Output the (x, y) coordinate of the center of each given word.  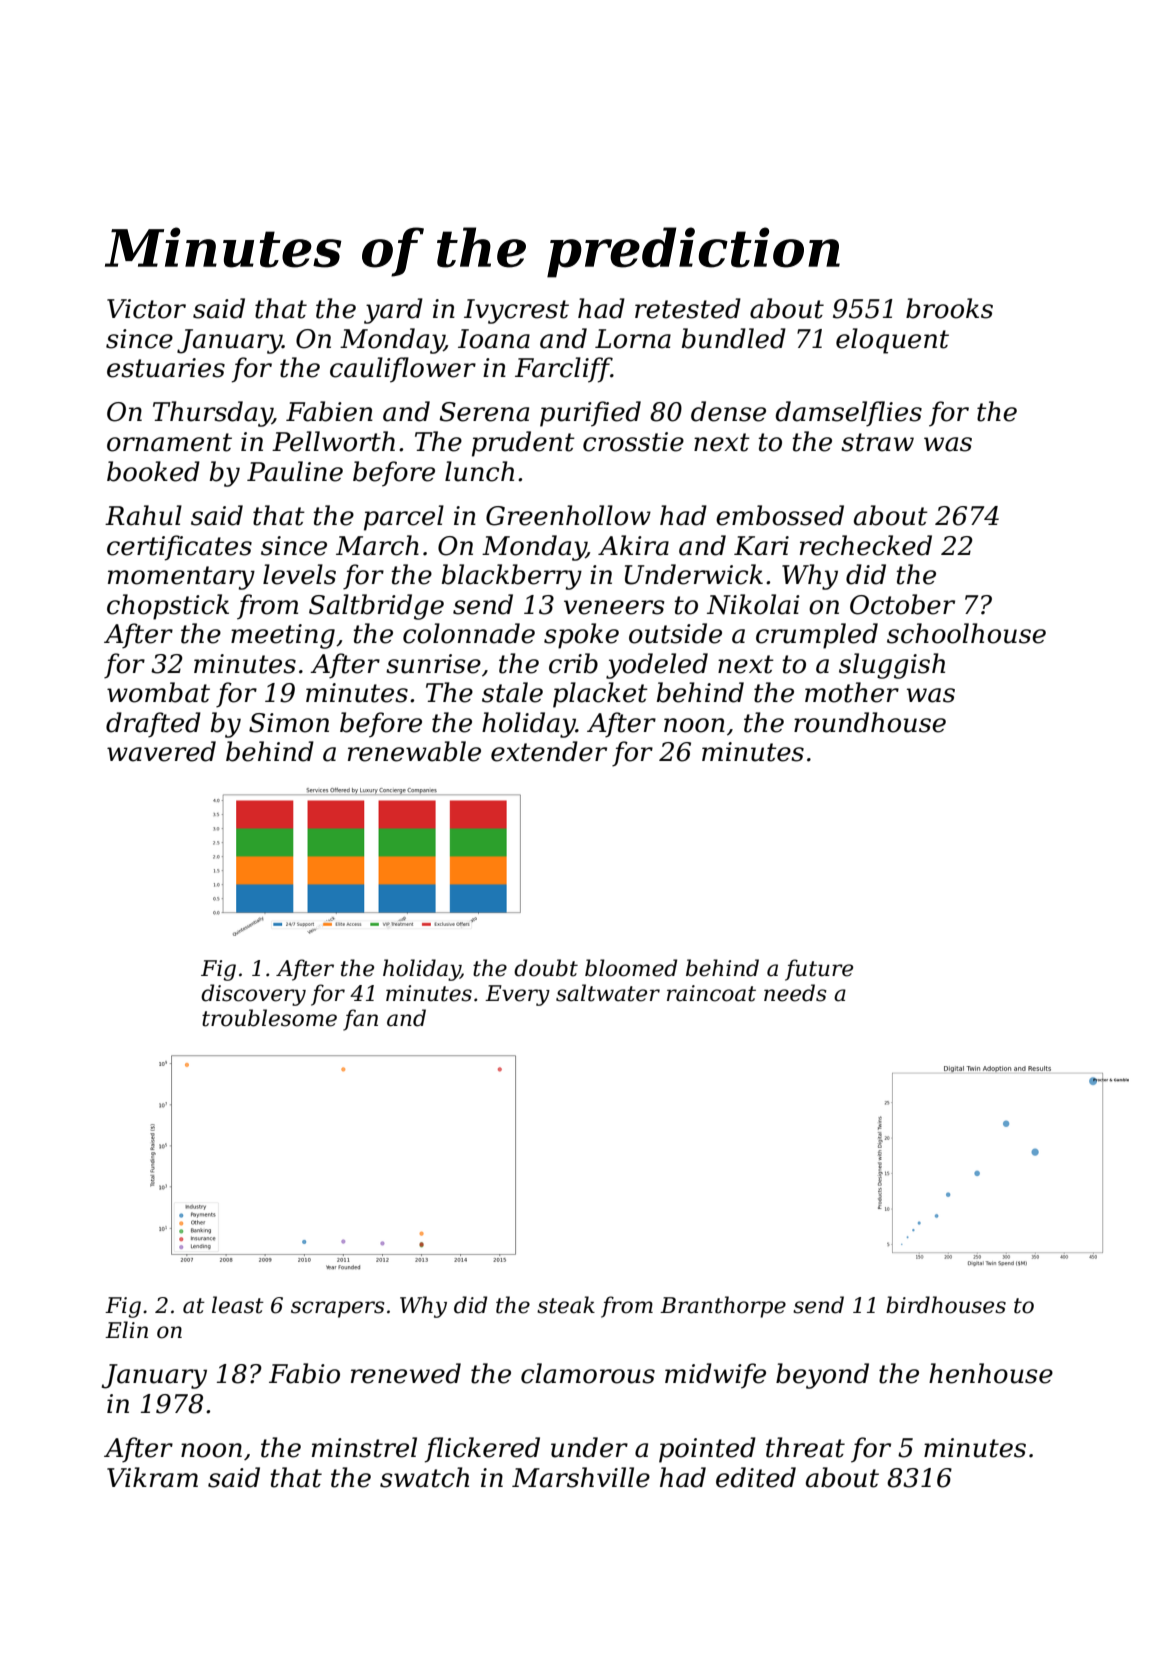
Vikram (152, 1477)
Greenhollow (568, 515)
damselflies (848, 414)
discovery (253, 995)
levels (299, 574)
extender (549, 751)
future (819, 970)
